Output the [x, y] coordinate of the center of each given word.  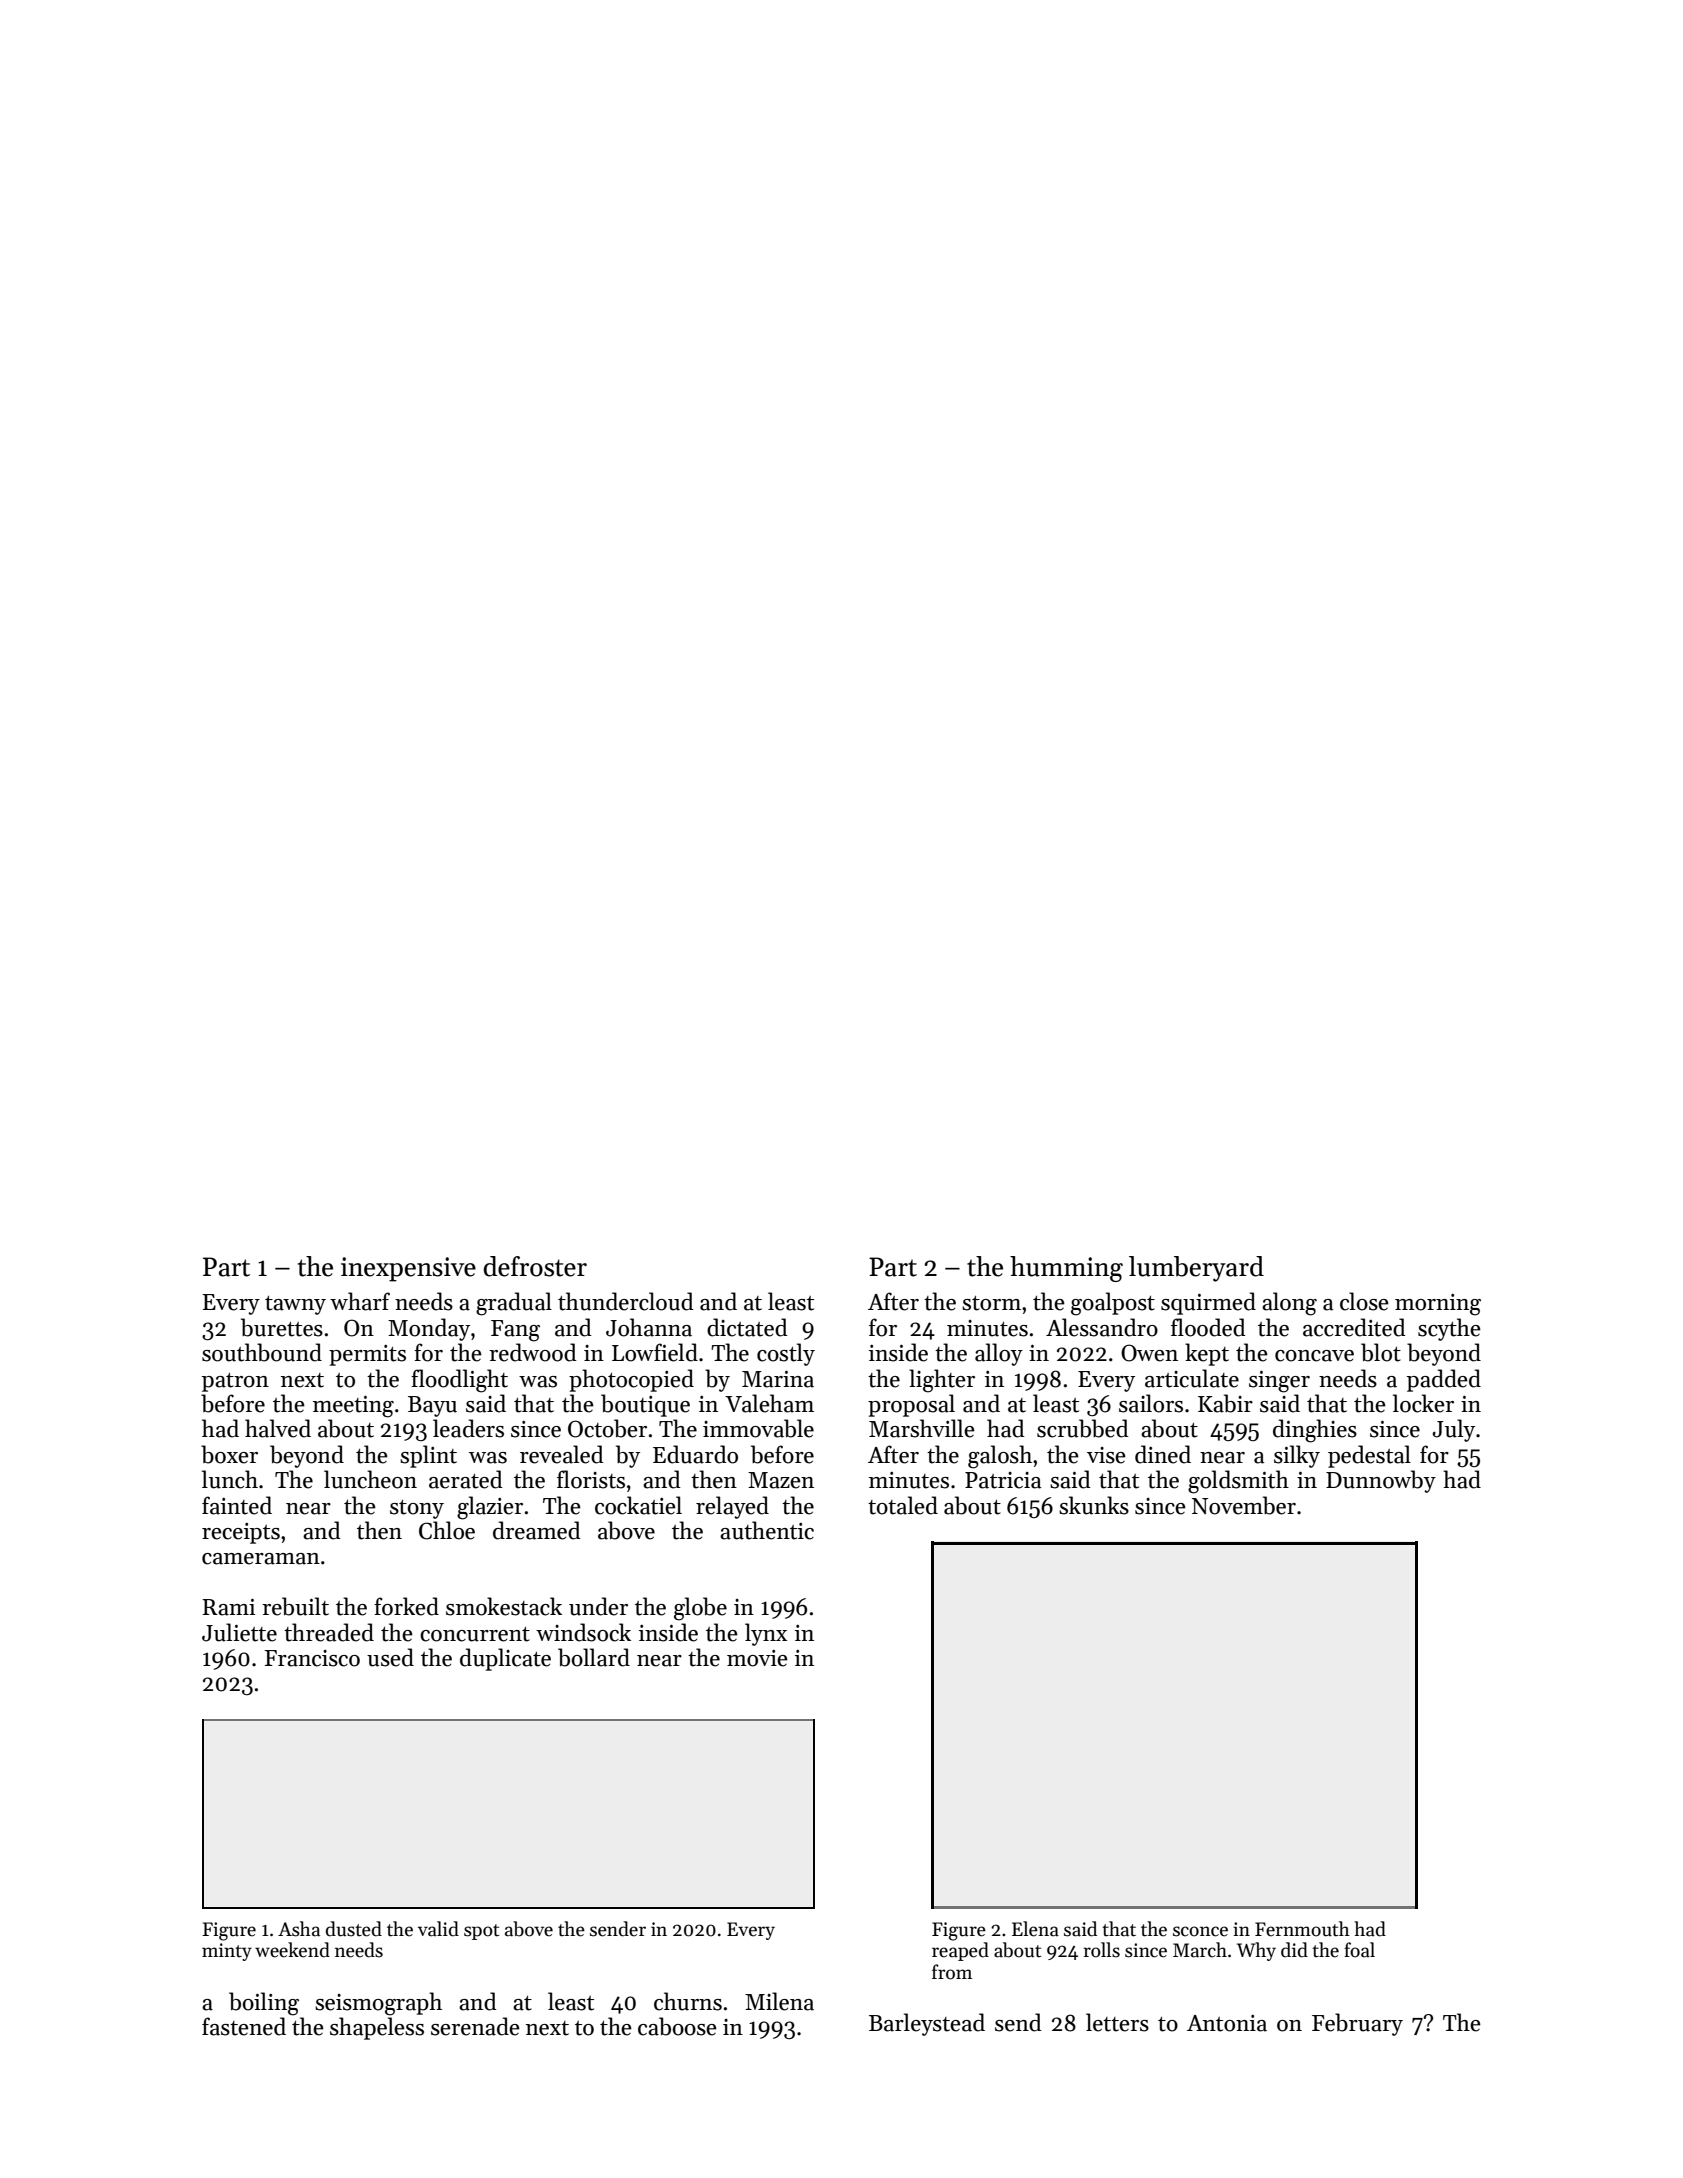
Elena [1035, 1929]
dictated [747, 1327]
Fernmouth [1302, 1929]
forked [406, 1606]
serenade [475, 2026]
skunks [1094, 1505]
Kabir [1225, 1403]
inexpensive [408, 1269]
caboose [677, 2026]
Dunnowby [1381, 1481]
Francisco [312, 1658]
